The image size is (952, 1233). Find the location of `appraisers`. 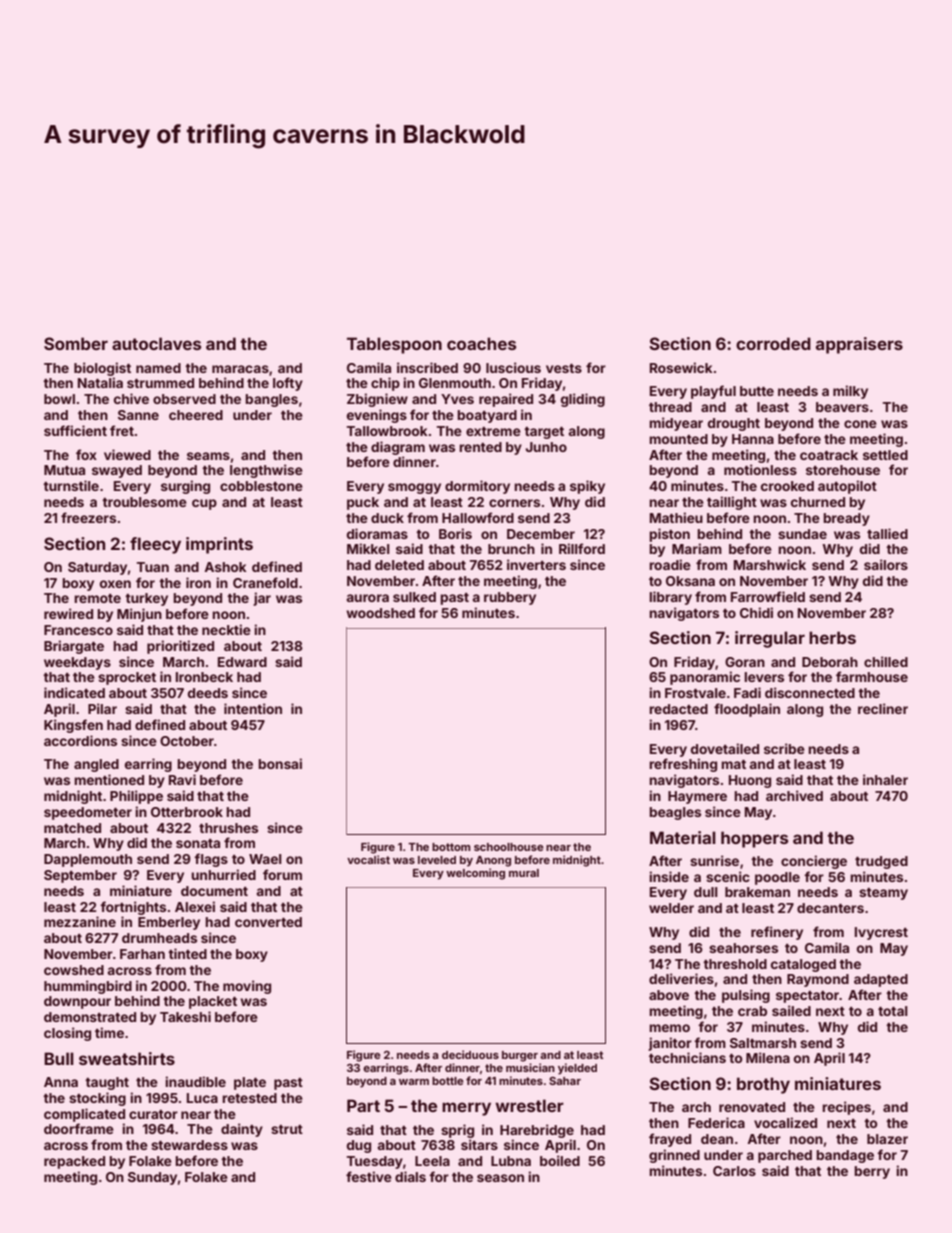

appraisers is located at coordinates (859, 345).
